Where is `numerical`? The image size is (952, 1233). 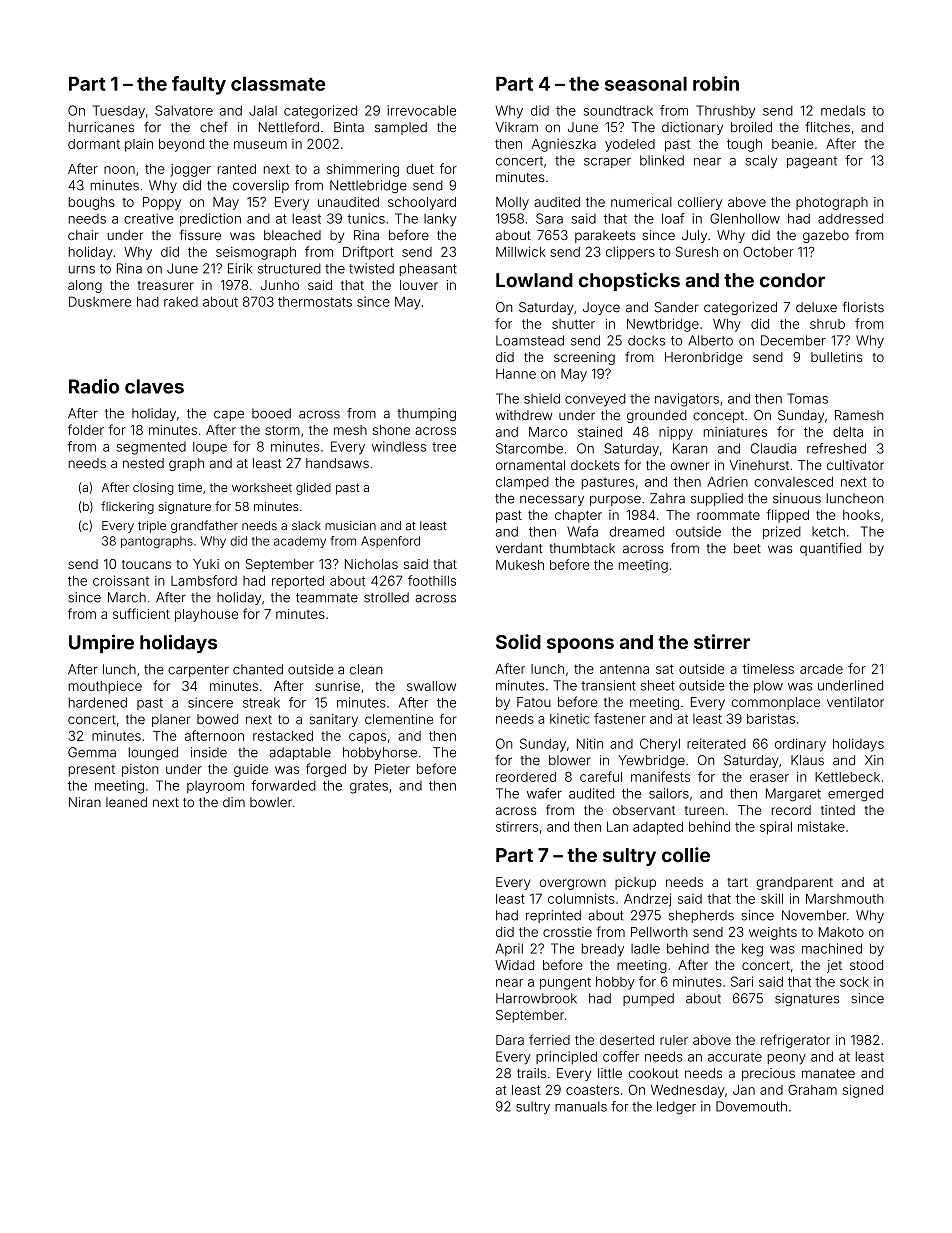
numerical is located at coordinates (641, 202).
